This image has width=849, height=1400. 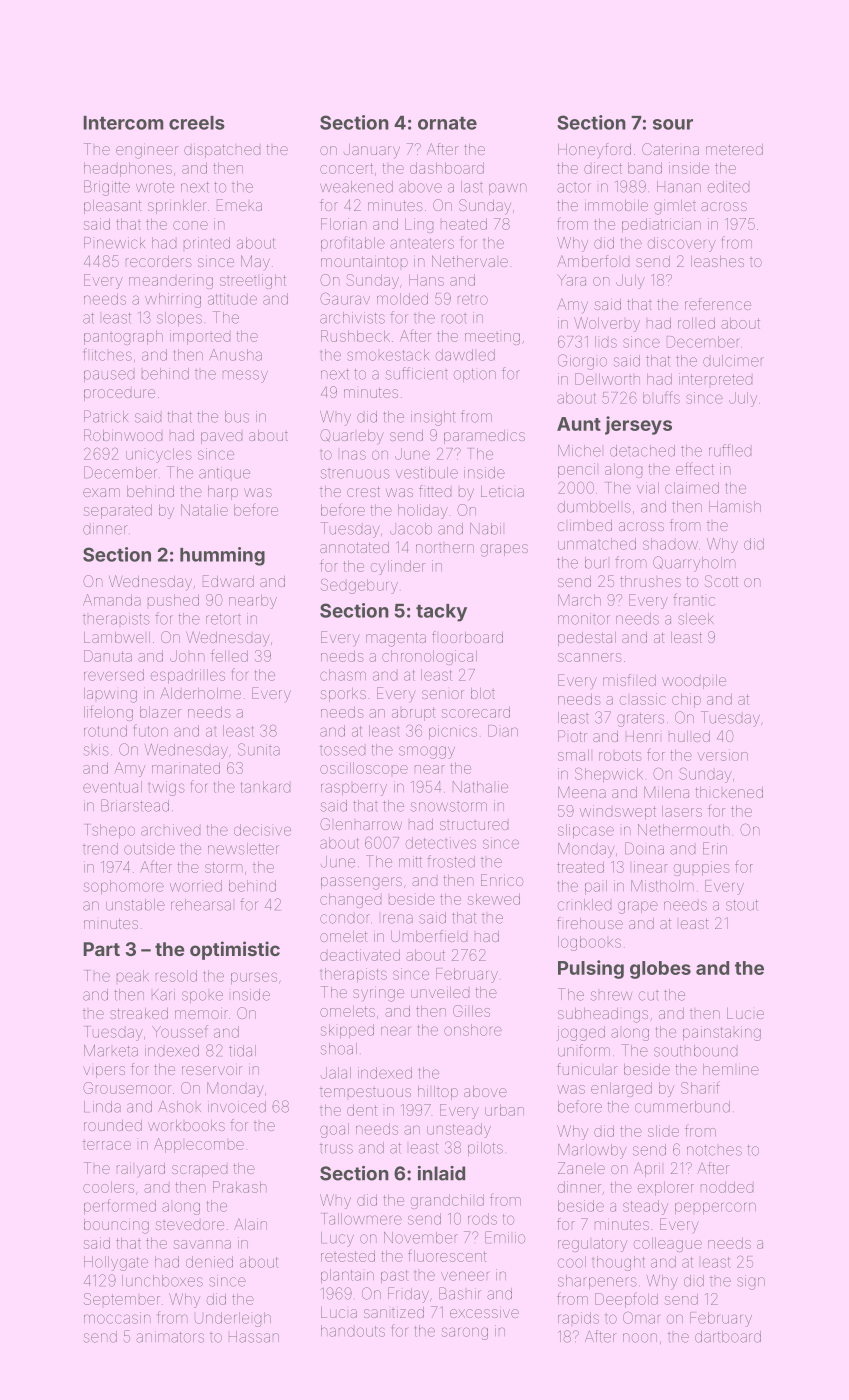 What do you see at coordinates (502, 880) in the image?
I see `Enrico` at bounding box center [502, 880].
